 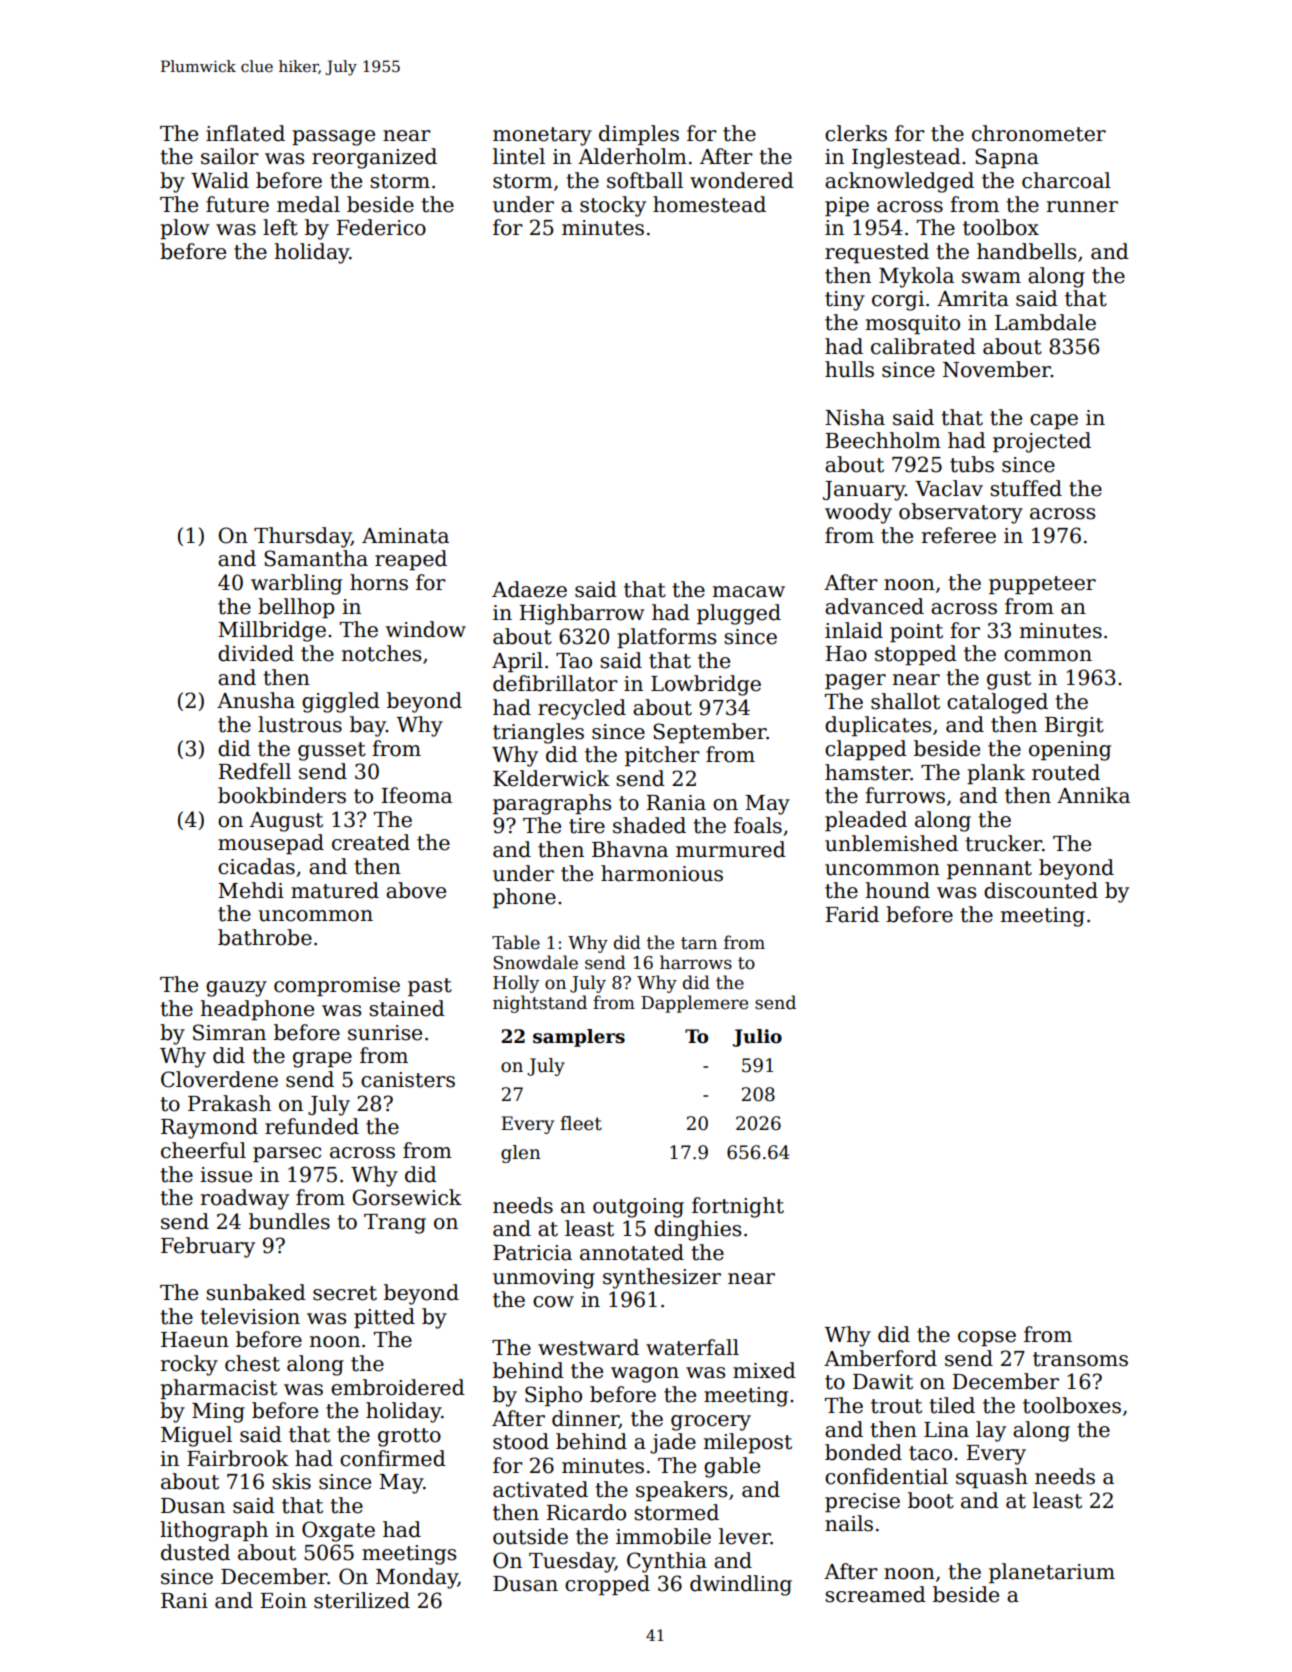 I want to click on Nisha, so click(x=855, y=417).
